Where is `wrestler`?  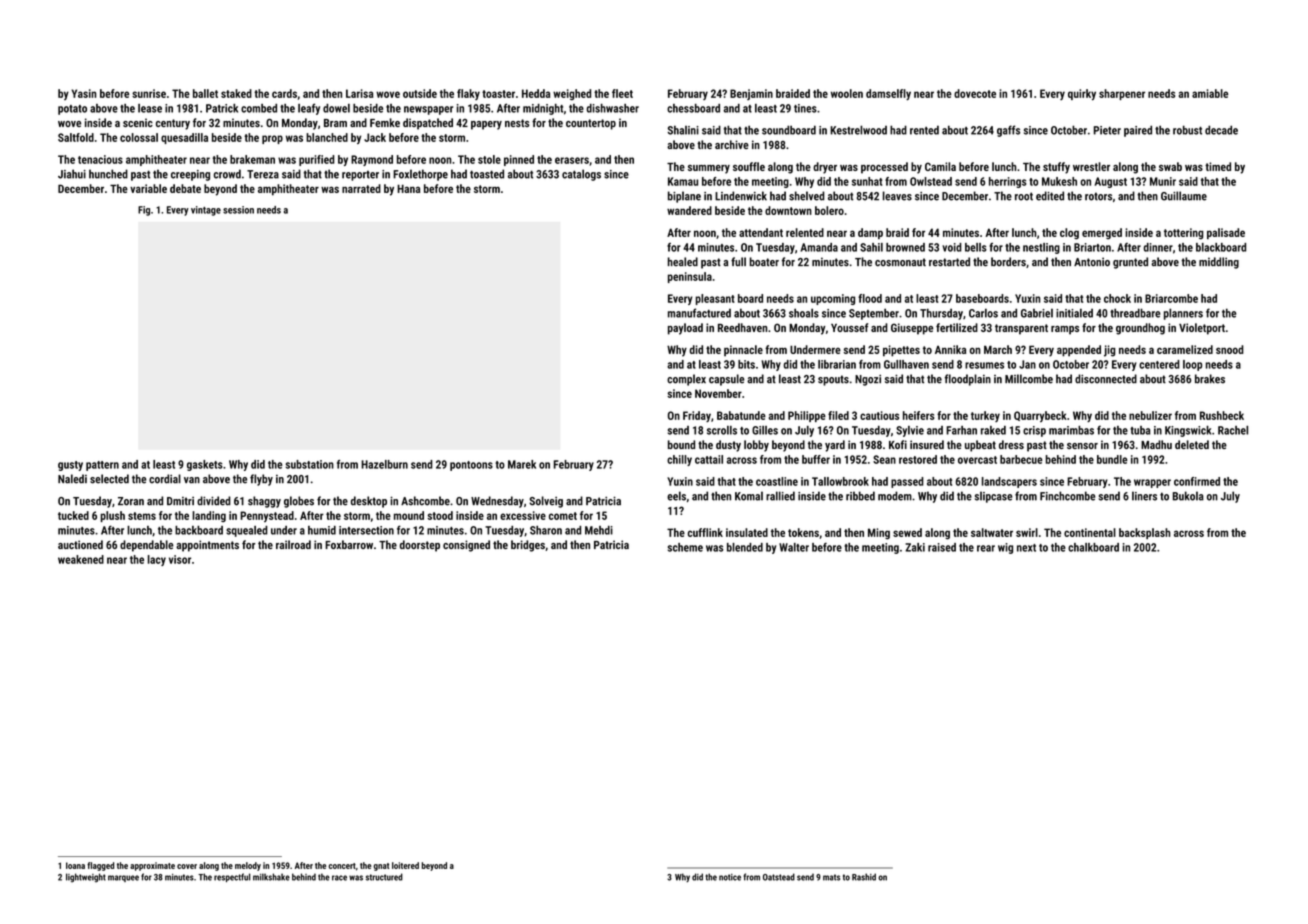
wrestler is located at coordinates (1091, 166).
